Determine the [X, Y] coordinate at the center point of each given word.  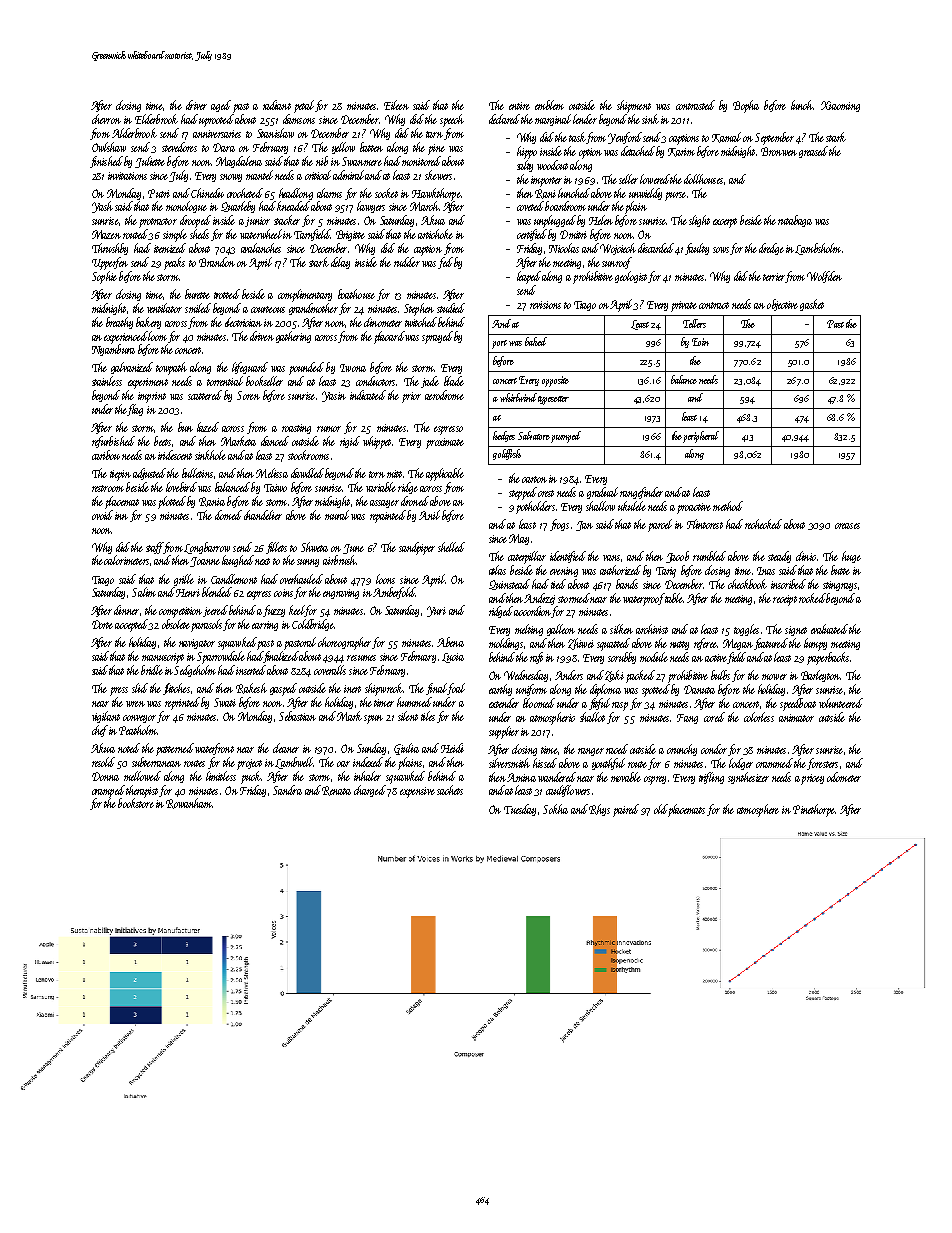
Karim [681, 152]
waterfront [214, 749]
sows [721, 250]
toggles [746, 630]
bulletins [197, 473]
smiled [198, 308]
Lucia [453, 658]
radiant [277, 105]
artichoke [435, 234]
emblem [549, 105]
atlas [497, 570]
